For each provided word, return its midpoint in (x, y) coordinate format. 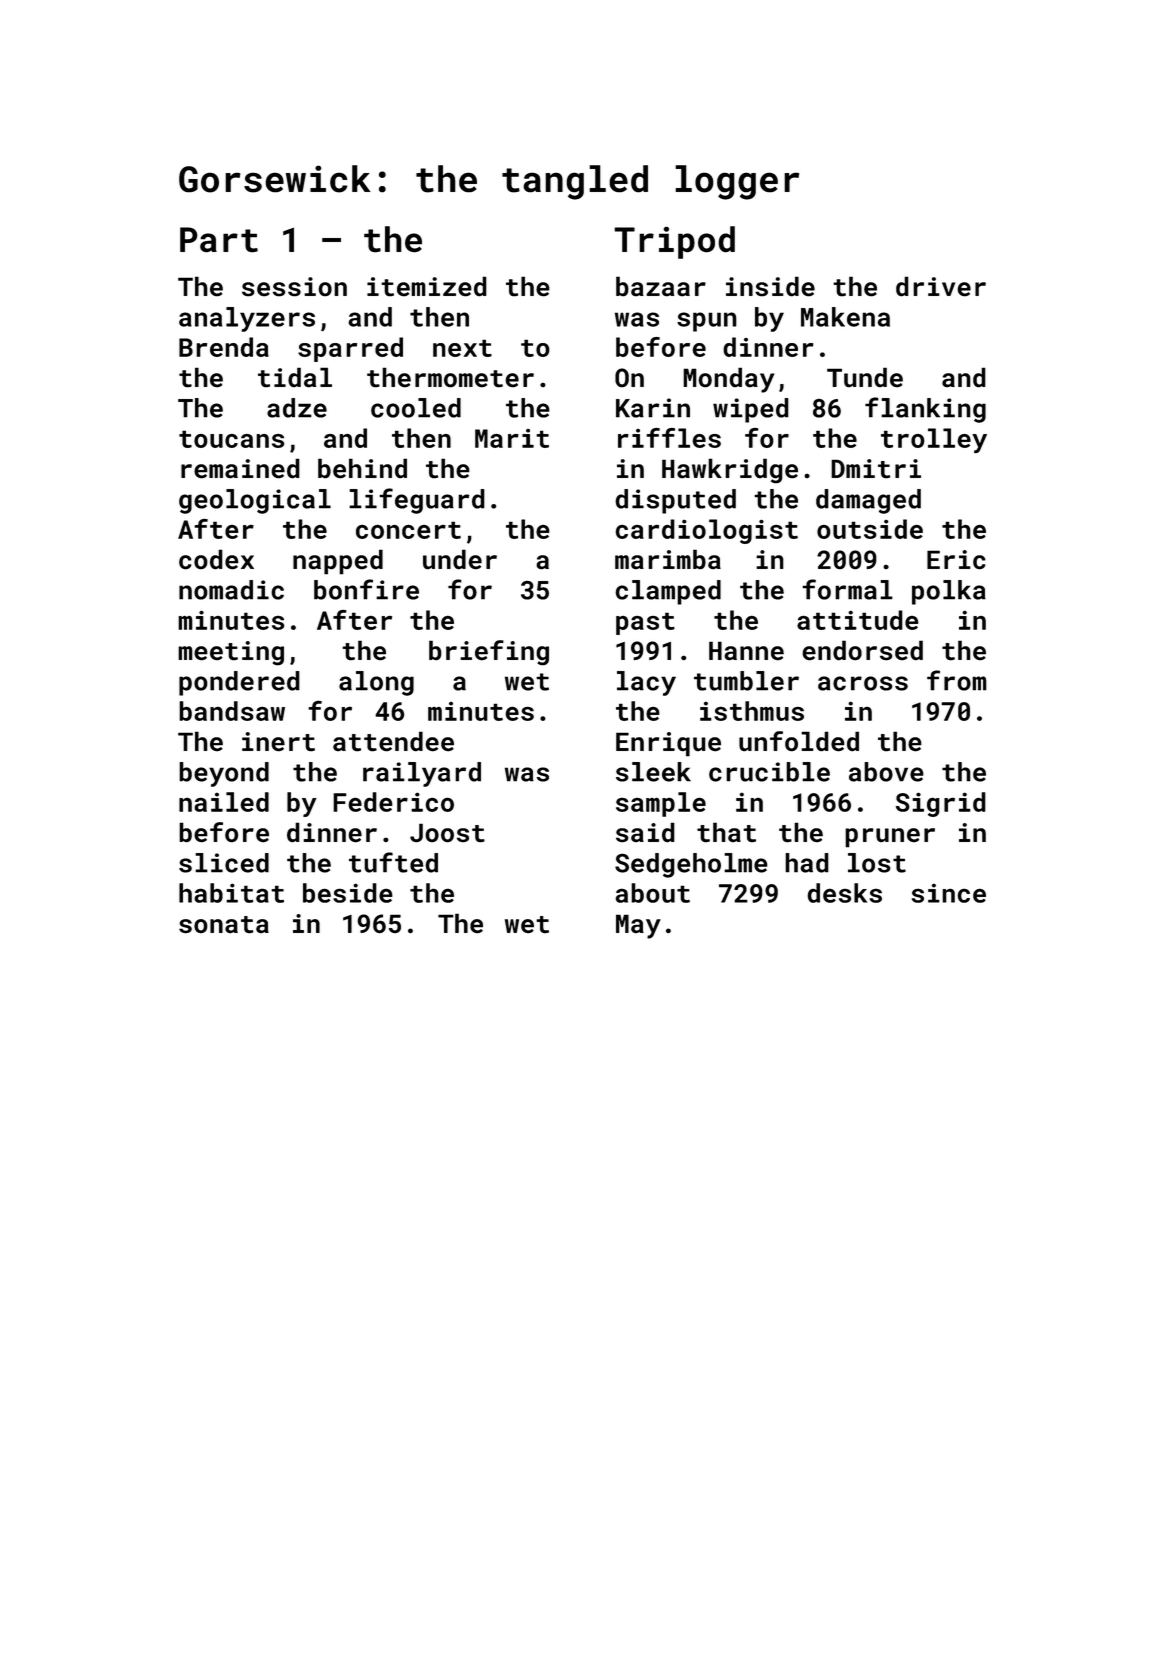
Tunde (865, 377)
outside (870, 529)
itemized (427, 286)
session (294, 287)
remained (240, 468)
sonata (224, 925)
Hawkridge (730, 471)
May (638, 926)
